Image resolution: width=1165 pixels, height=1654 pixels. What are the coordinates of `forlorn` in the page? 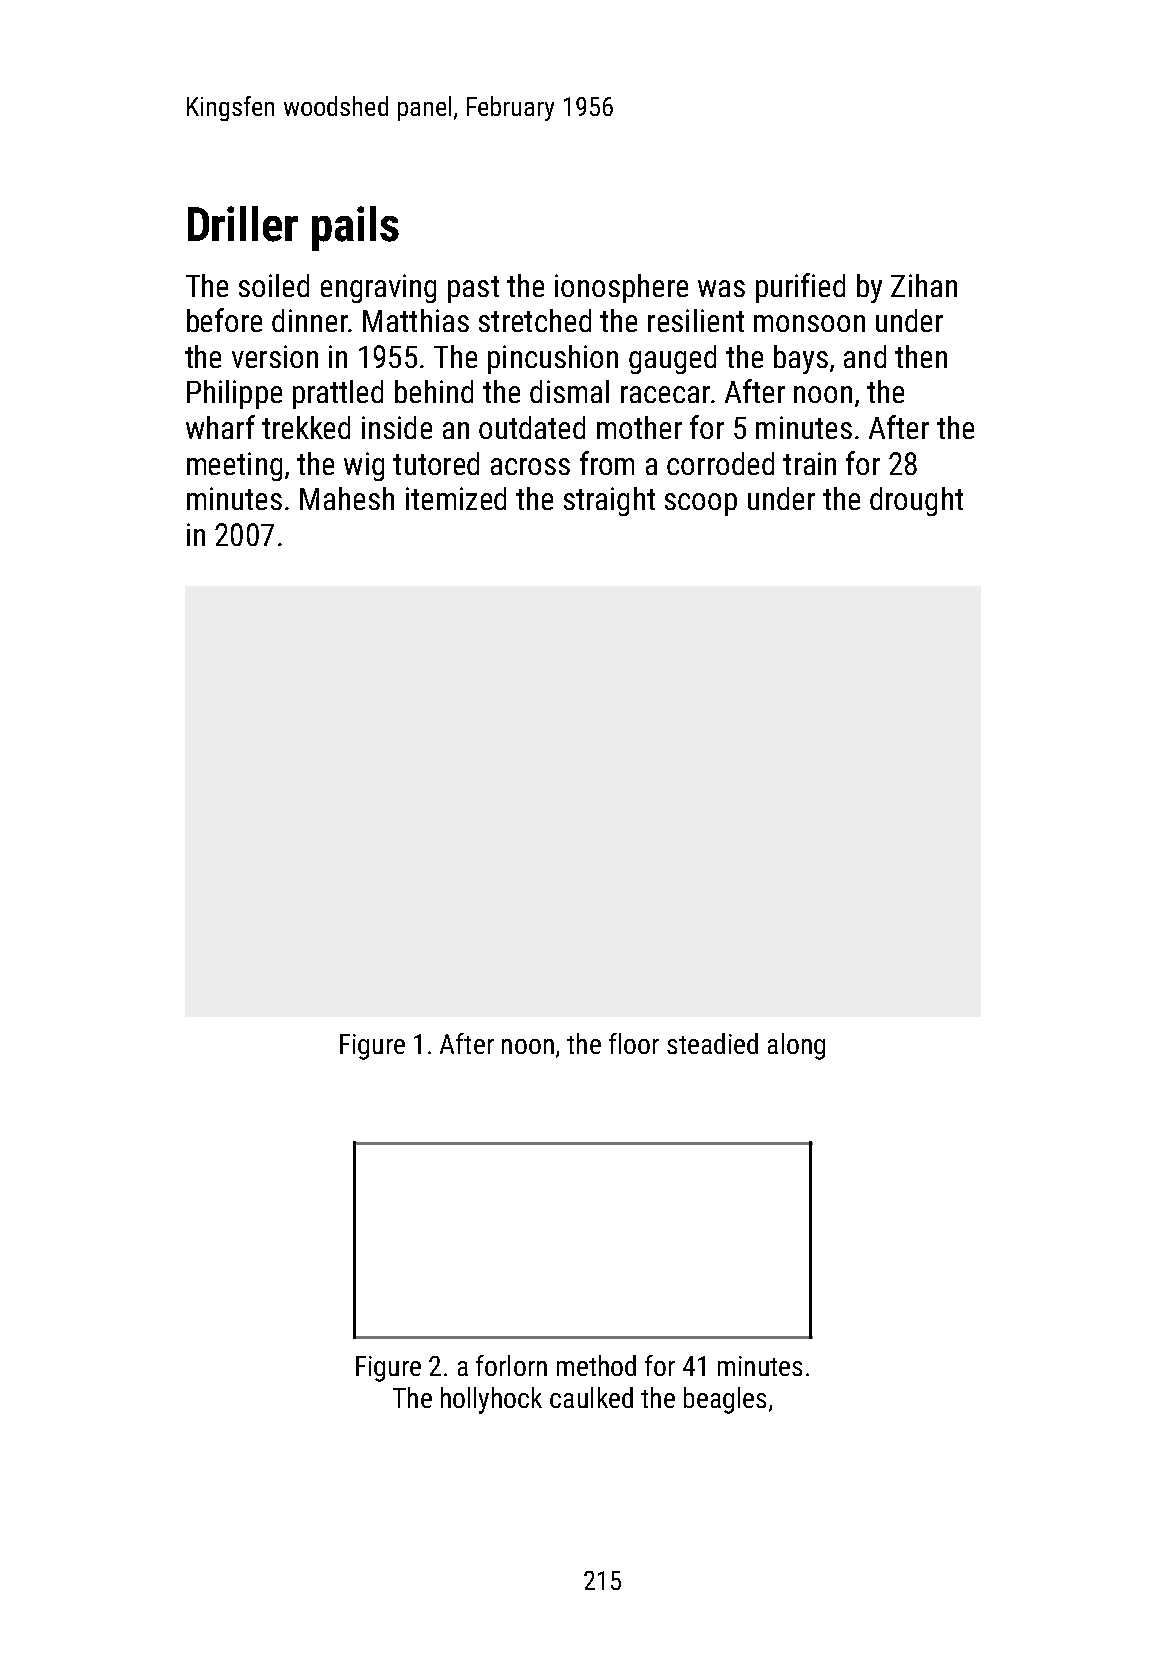 It's located at (511, 1365).
